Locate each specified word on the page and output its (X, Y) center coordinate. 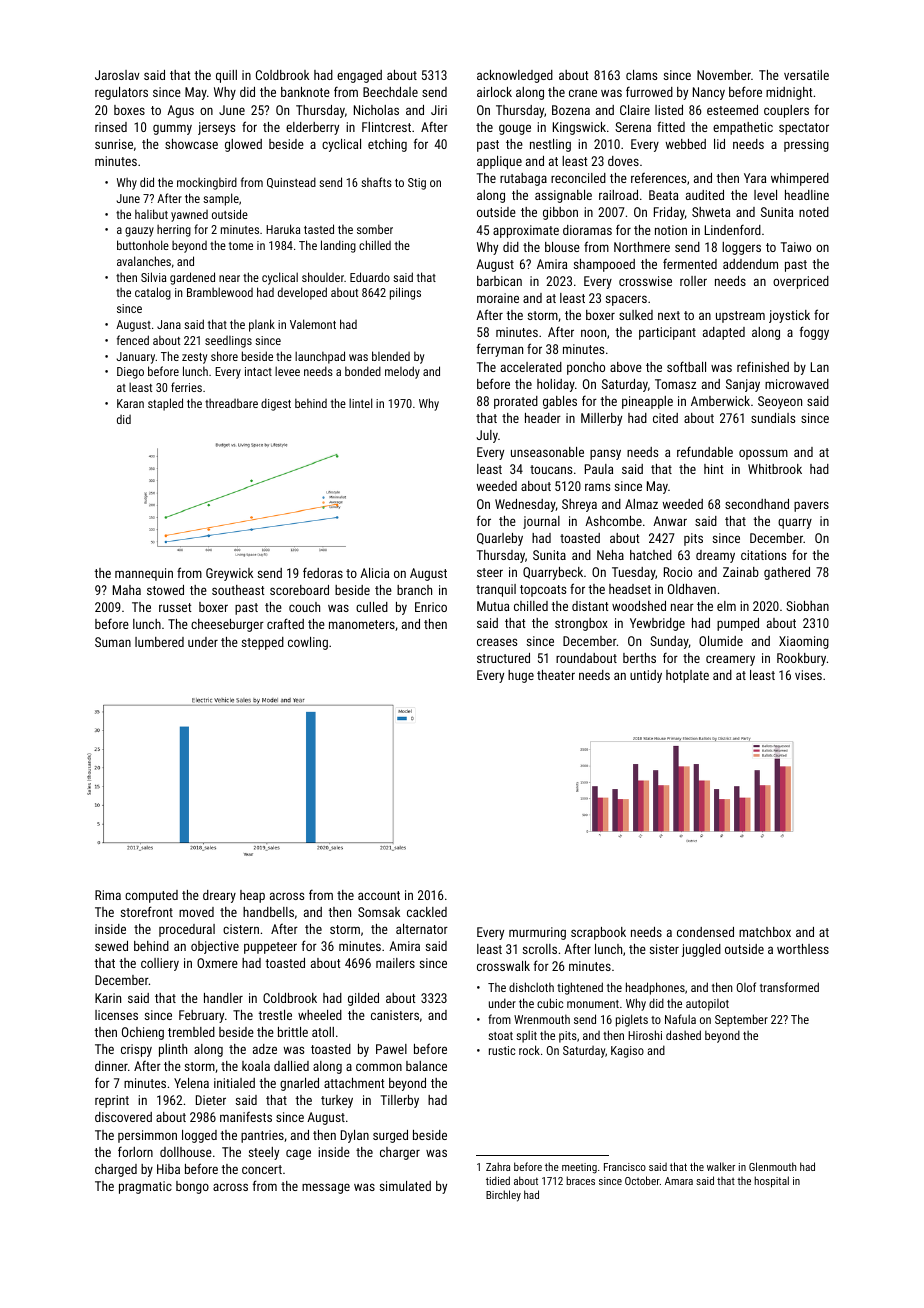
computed (151, 896)
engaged (359, 76)
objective (215, 947)
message (326, 1188)
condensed (705, 932)
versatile (806, 75)
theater (556, 675)
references (658, 177)
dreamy (715, 556)
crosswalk (503, 966)
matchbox (765, 932)
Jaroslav (117, 75)
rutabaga (523, 179)
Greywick (229, 574)
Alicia (374, 573)
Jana (169, 324)
